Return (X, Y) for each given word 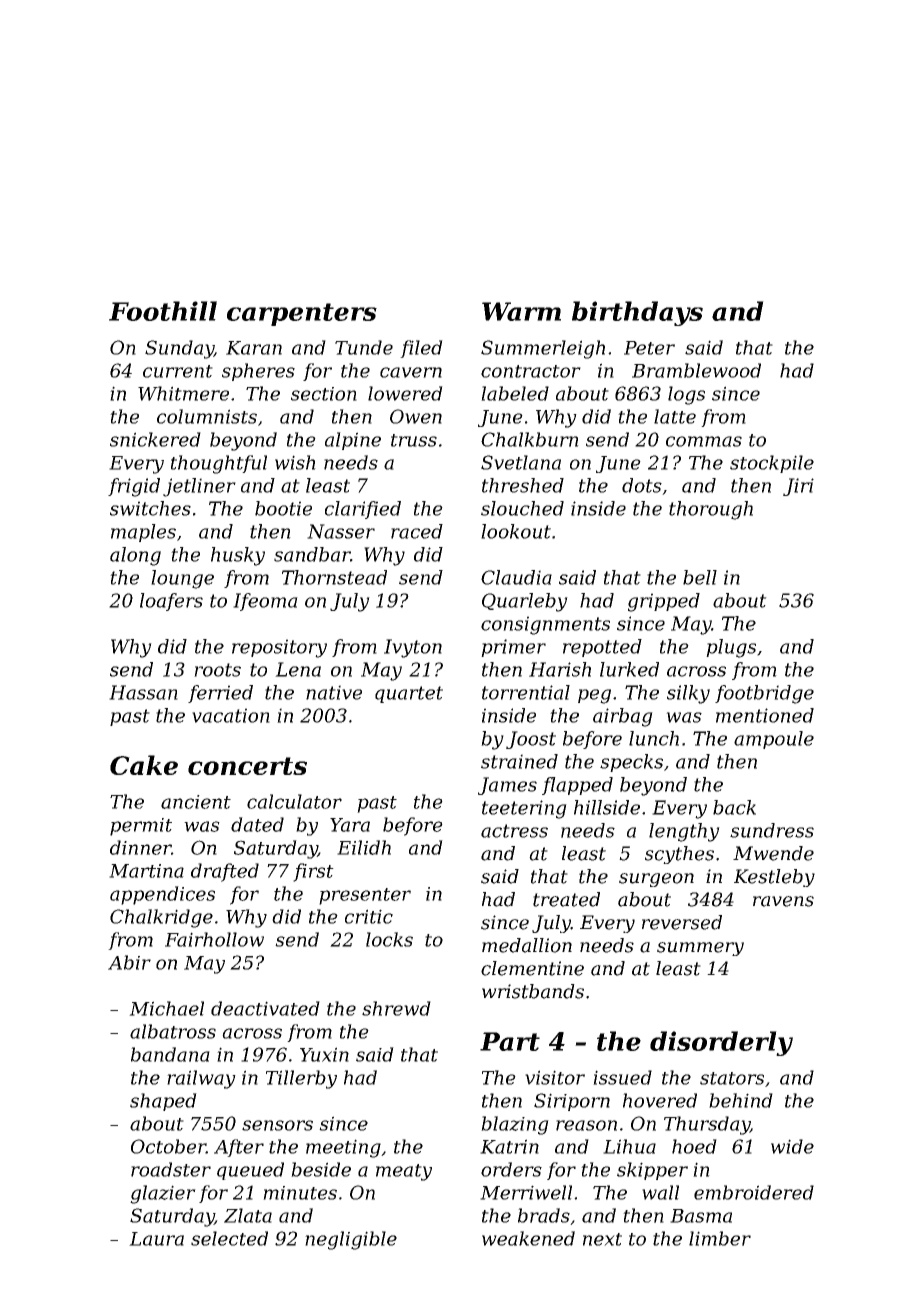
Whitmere (183, 393)
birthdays (637, 313)
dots (642, 485)
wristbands (533, 991)
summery (700, 949)
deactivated (265, 1008)
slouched (522, 508)
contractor (531, 371)
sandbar (312, 554)
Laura (156, 1239)
